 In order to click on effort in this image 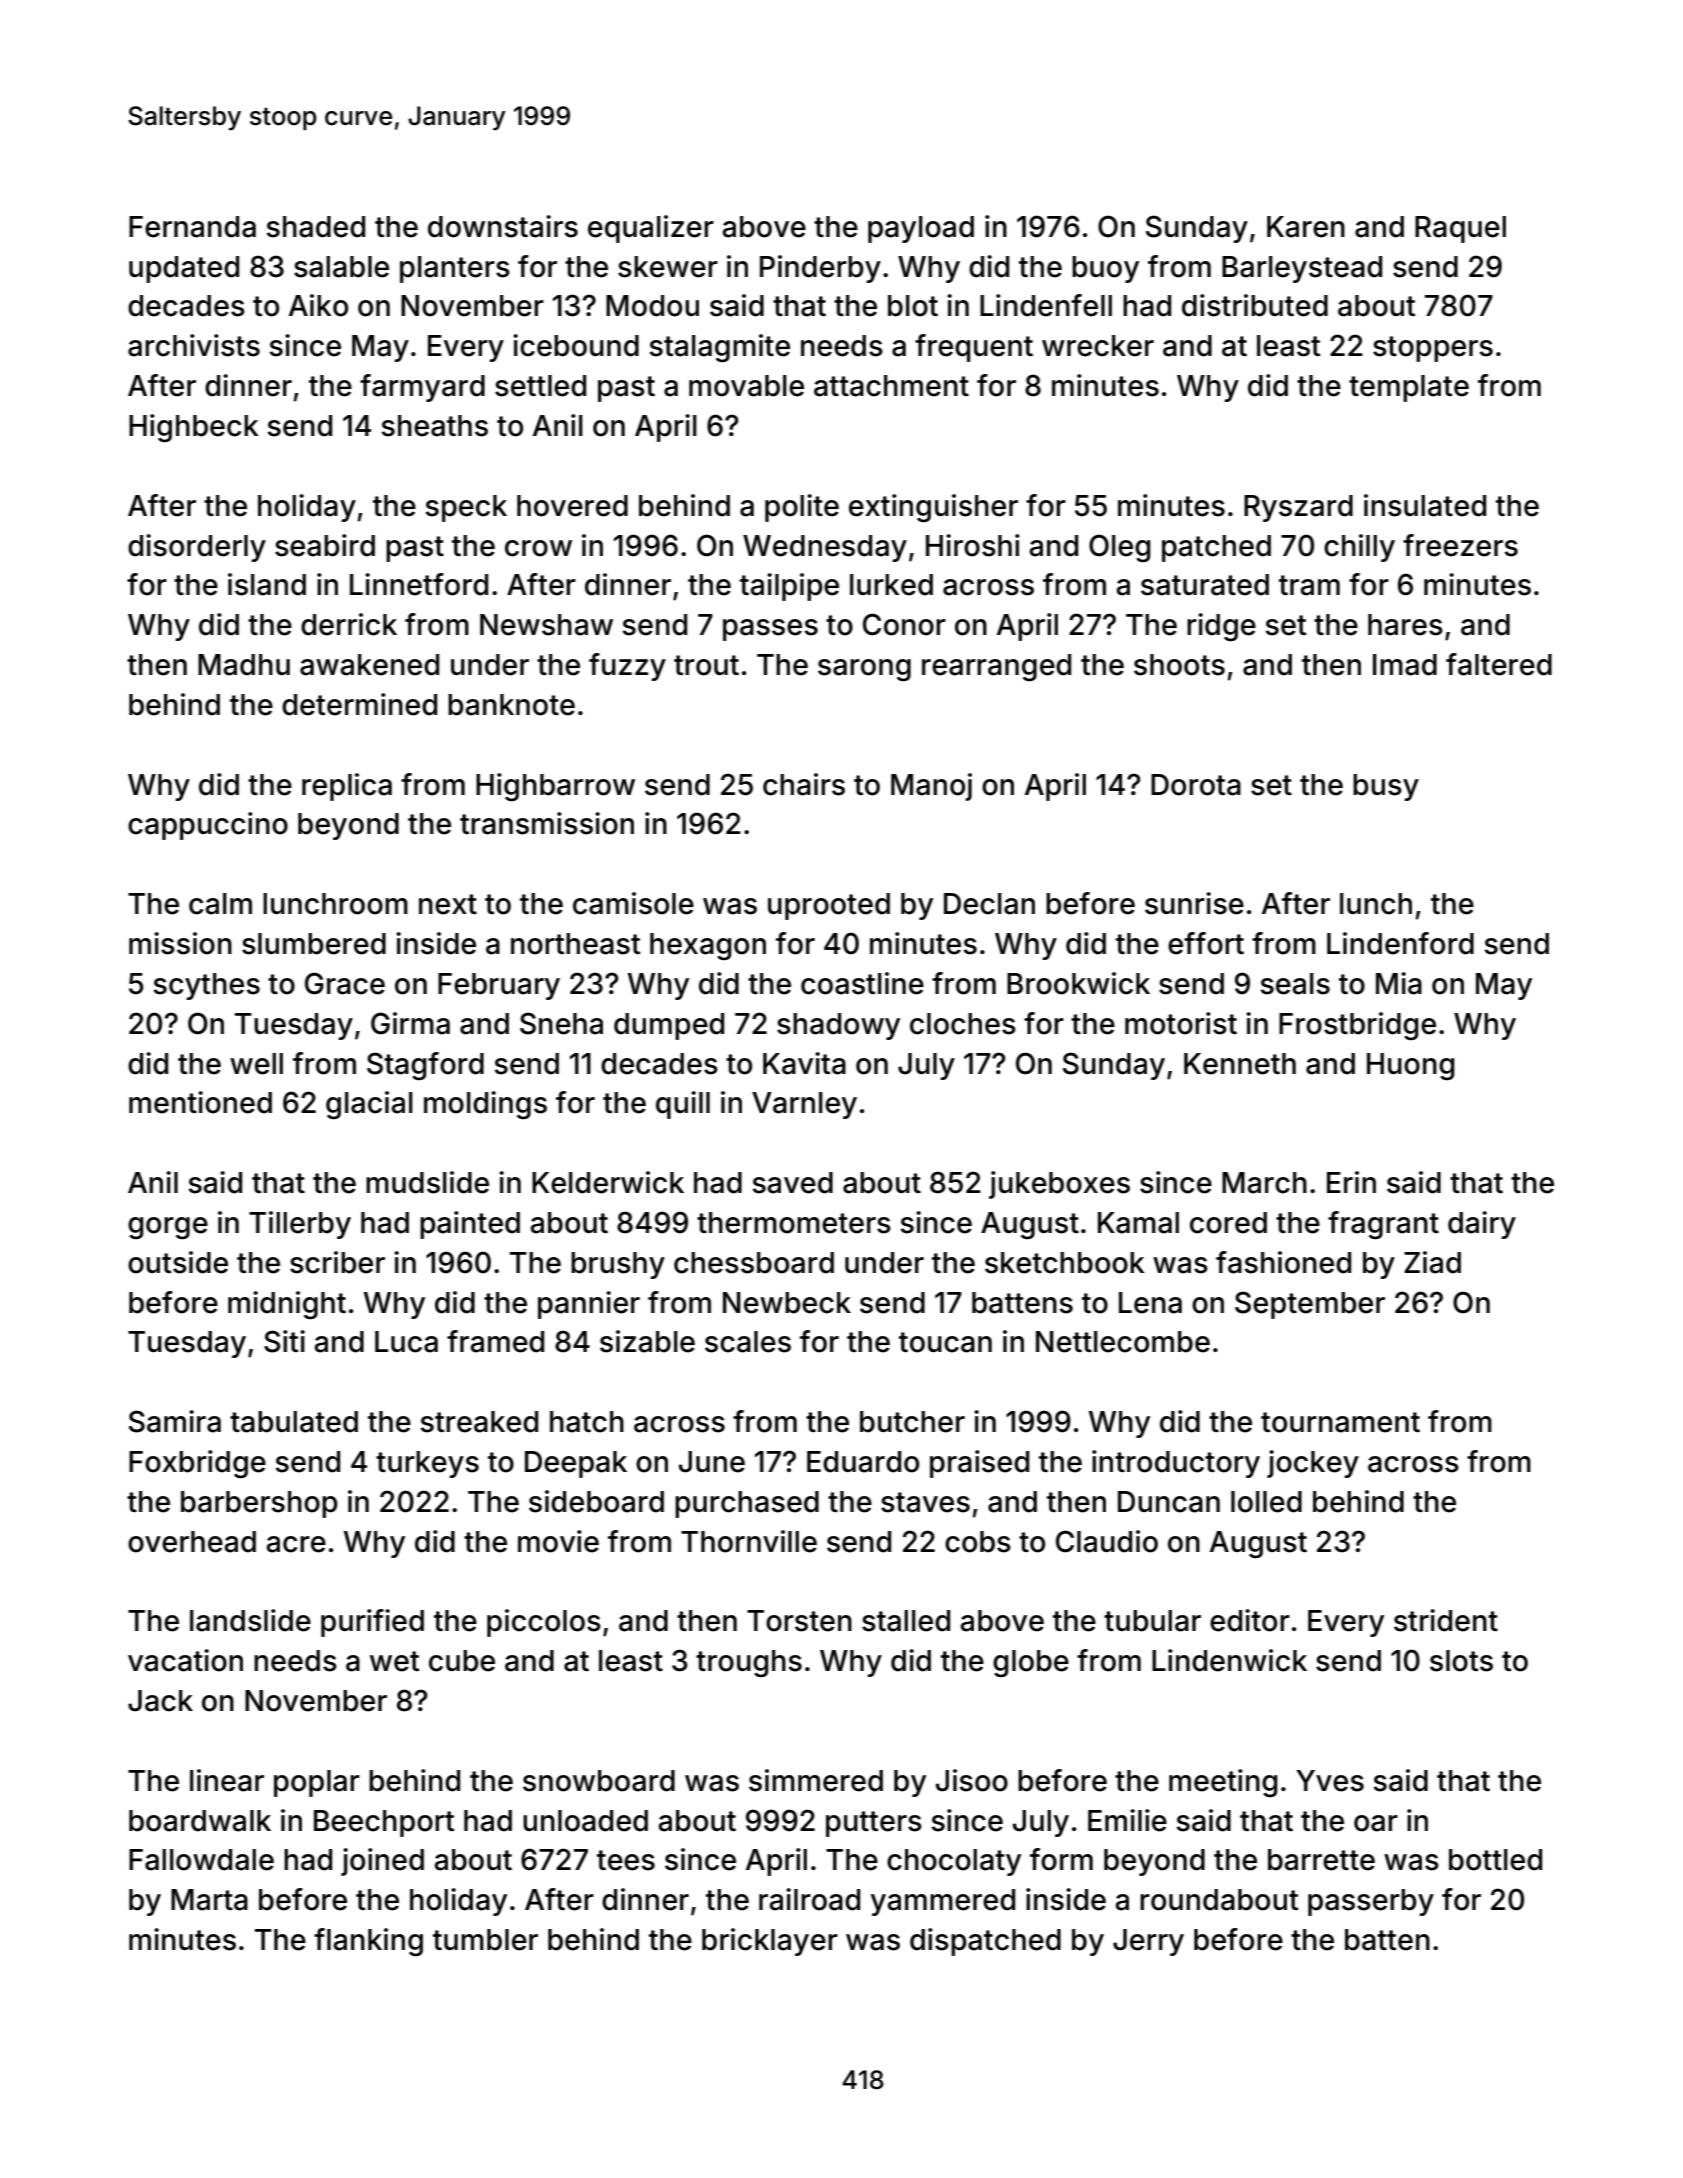, I will do `click(1206, 943)`.
